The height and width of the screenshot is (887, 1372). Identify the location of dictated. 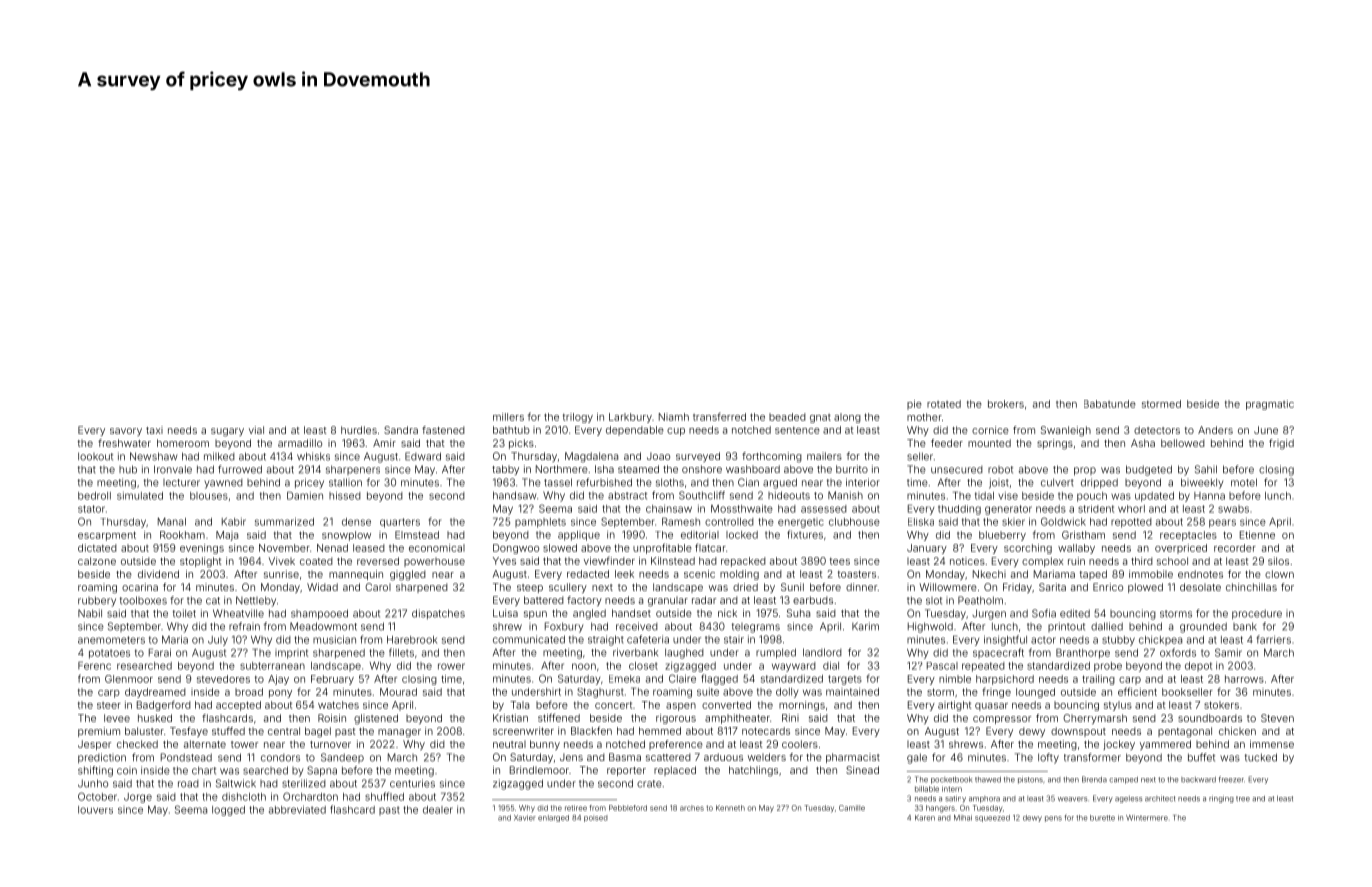
(97, 548).
